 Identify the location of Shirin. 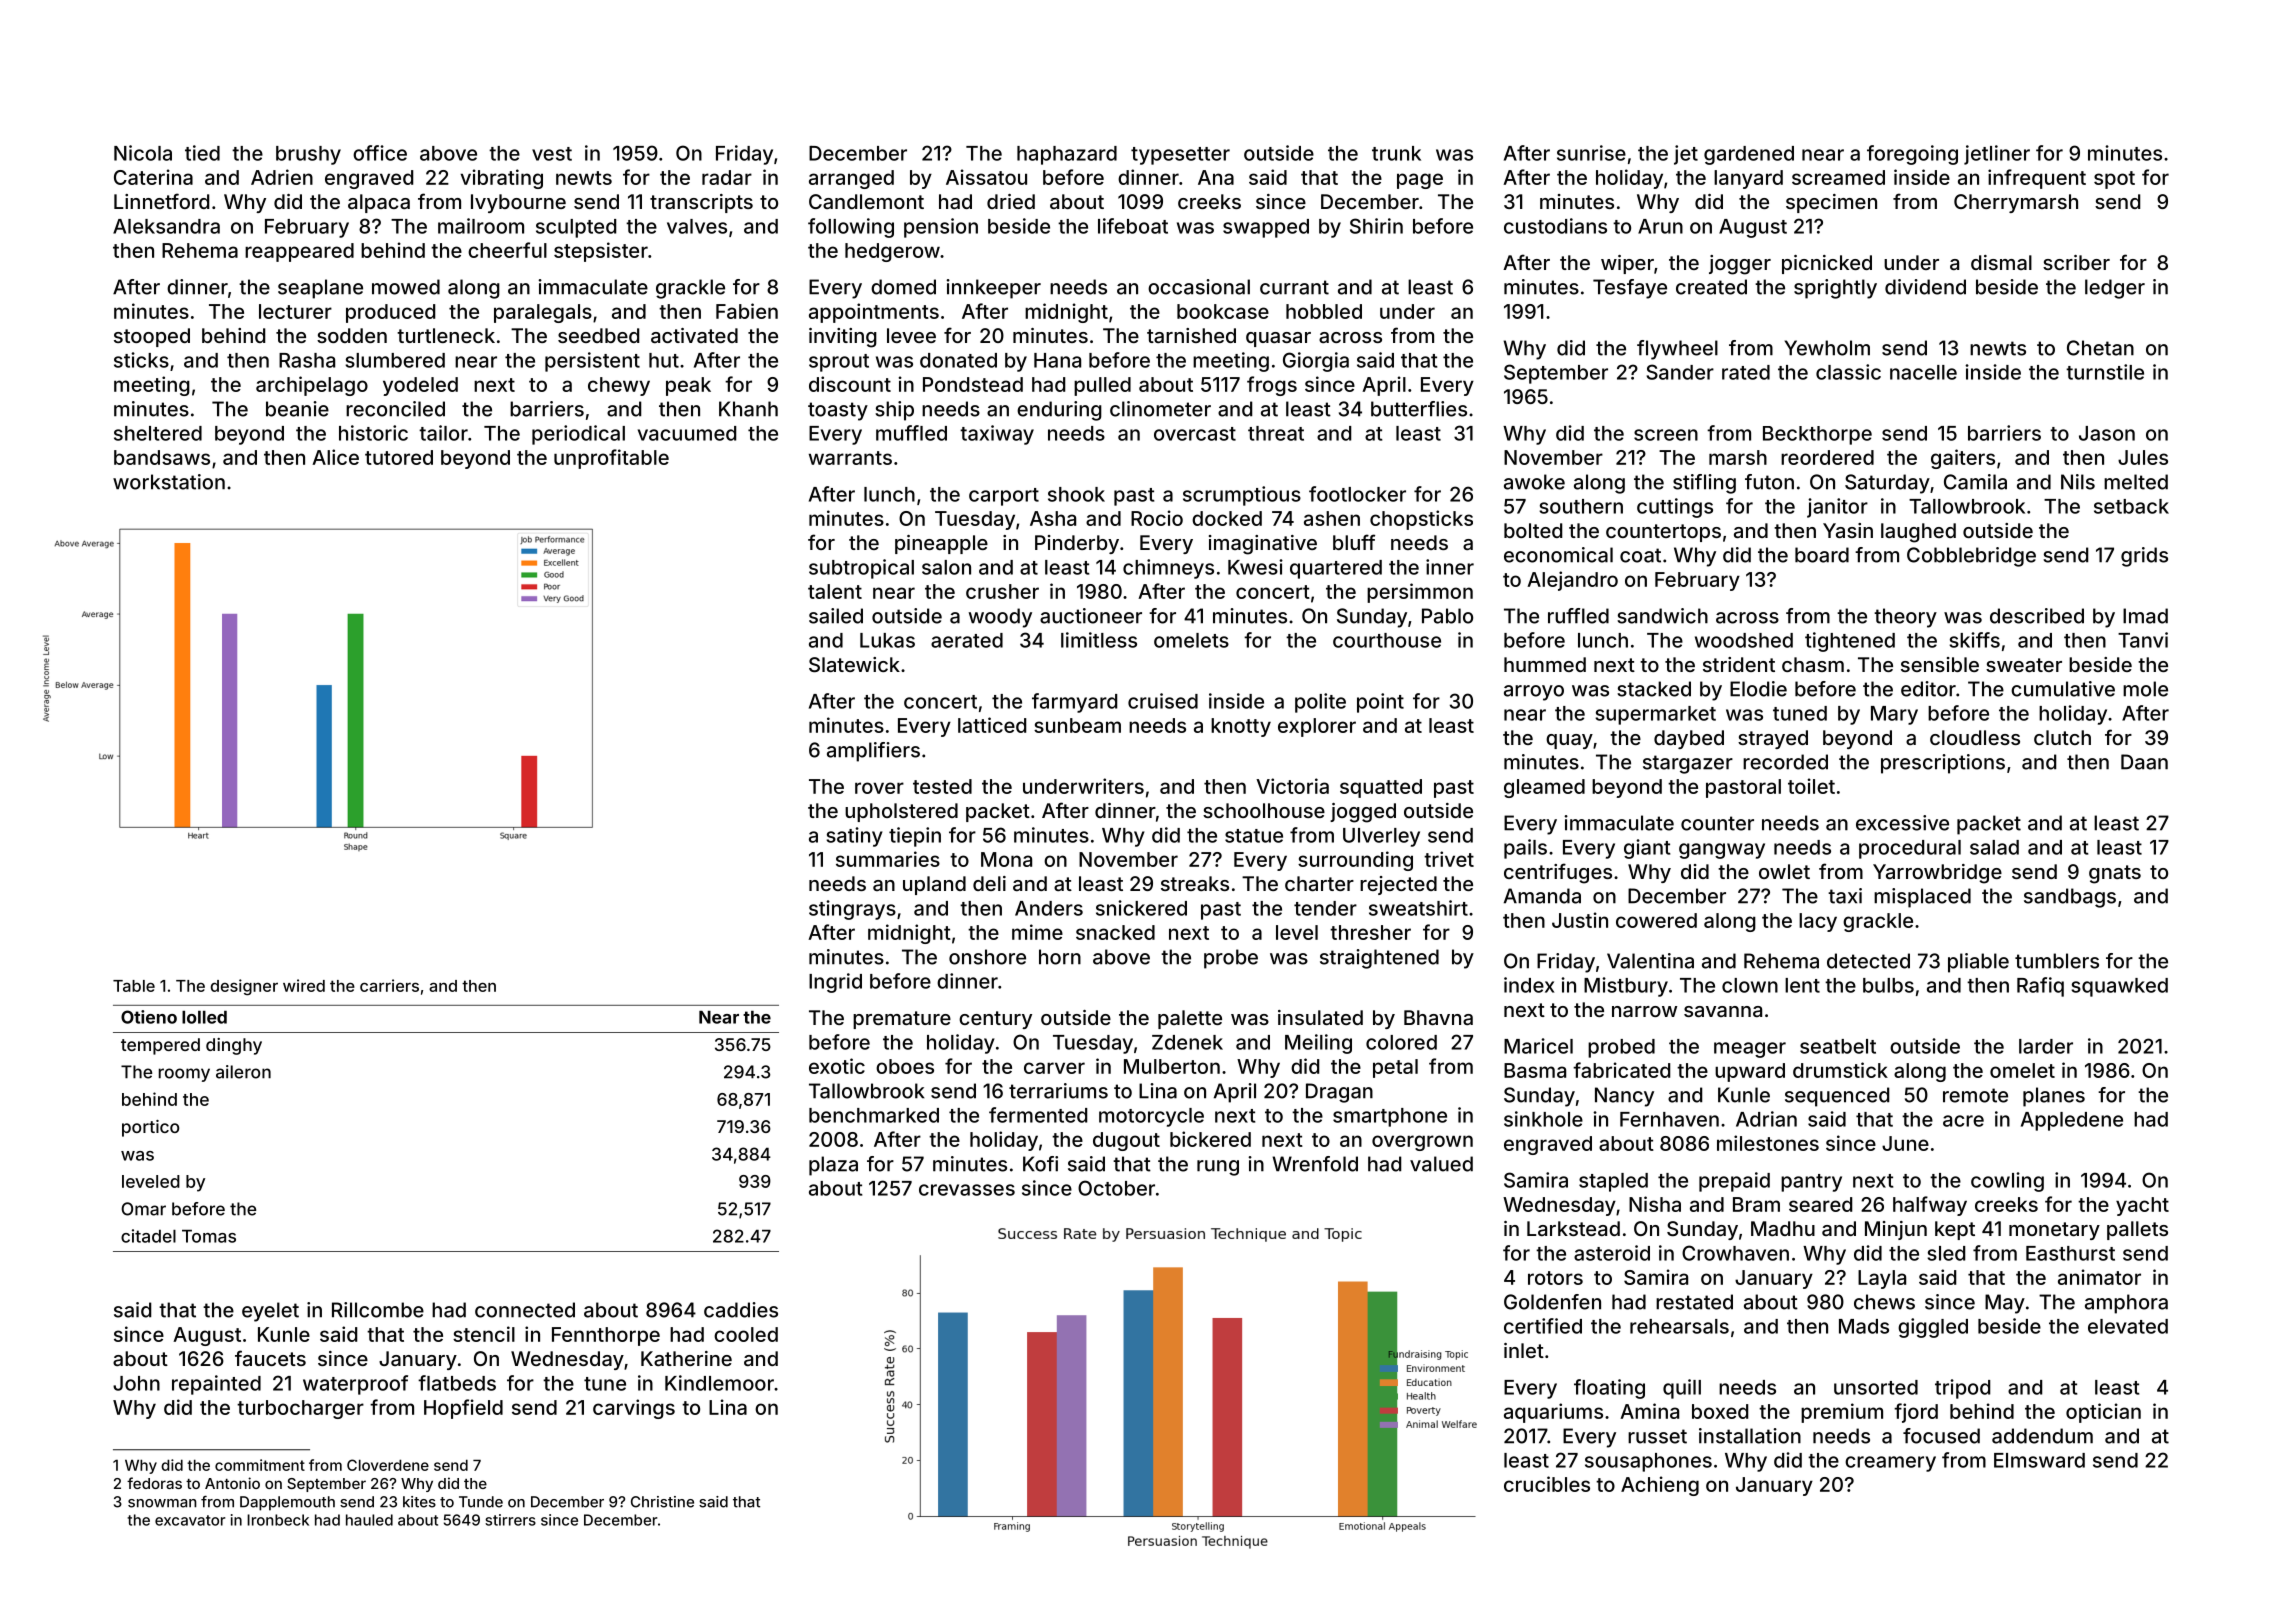
(1376, 226).
